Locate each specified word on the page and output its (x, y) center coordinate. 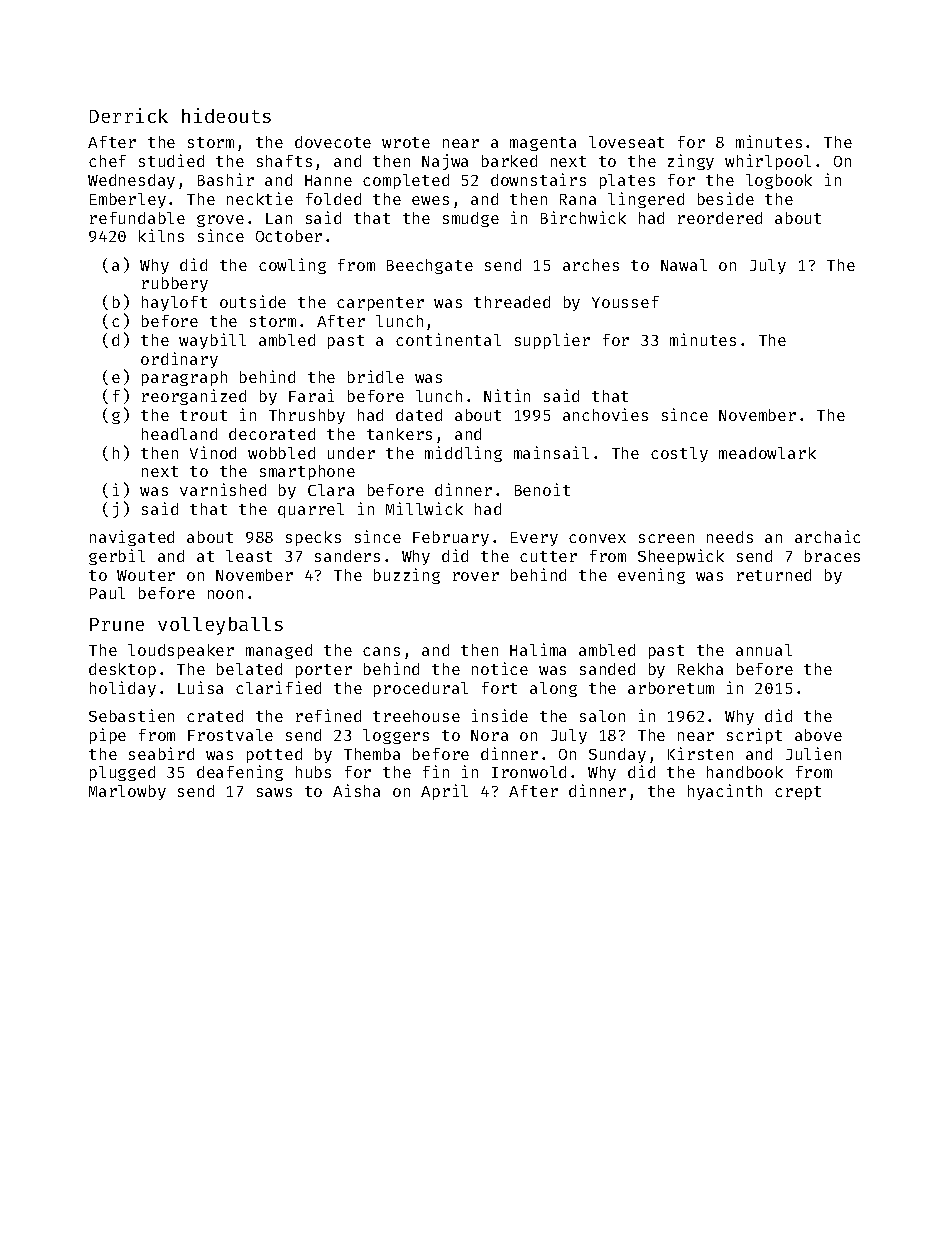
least (249, 556)
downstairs (538, 179)
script (754, 736)
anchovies (605, 414)
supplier (552, 341)
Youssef (625, 302)
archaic (827, 536)
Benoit (542, 489)
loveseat (626, 142)
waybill (212, 341)
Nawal (684, 265)
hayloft (174, 303)
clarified (278, 687)
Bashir (226, 179)
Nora (489, 735)
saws (274, 792)
